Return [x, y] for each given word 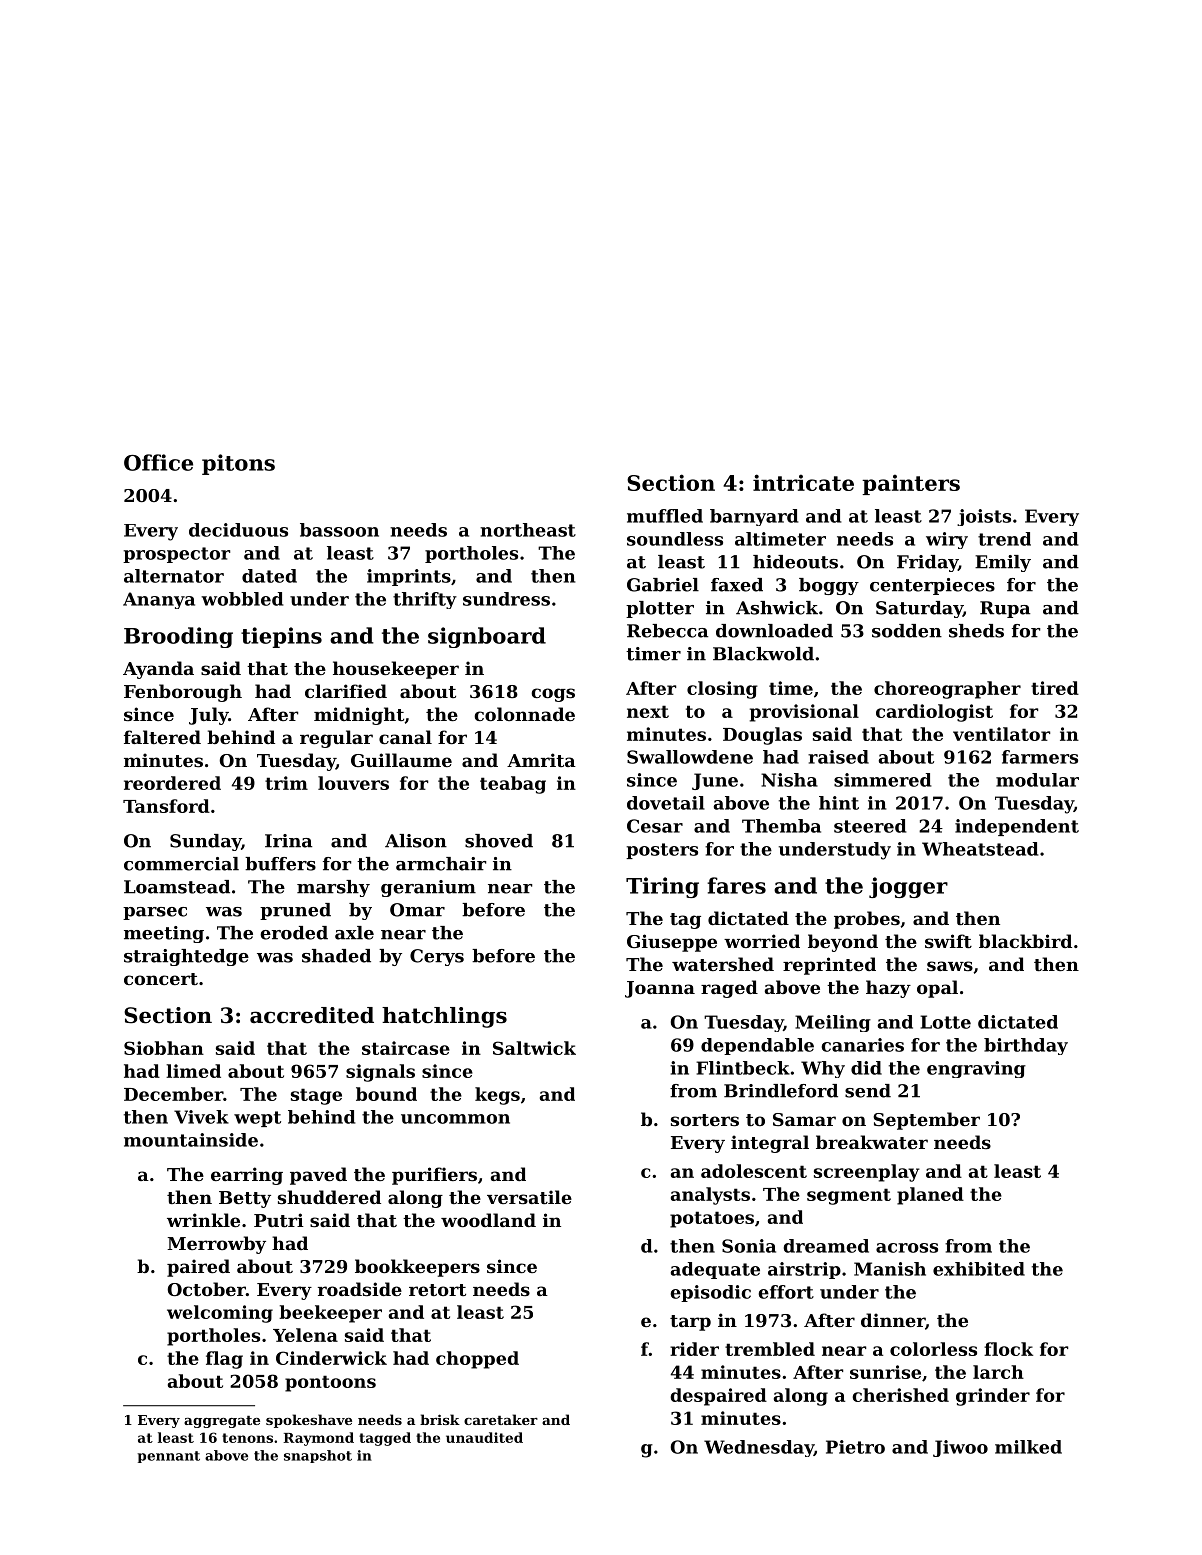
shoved [499, 841]
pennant [169, 1457]
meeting [164, 934]
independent [1017, 827]
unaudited [484, 1437]
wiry [947, 540]
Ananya [159, 600]
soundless [675, 539]
